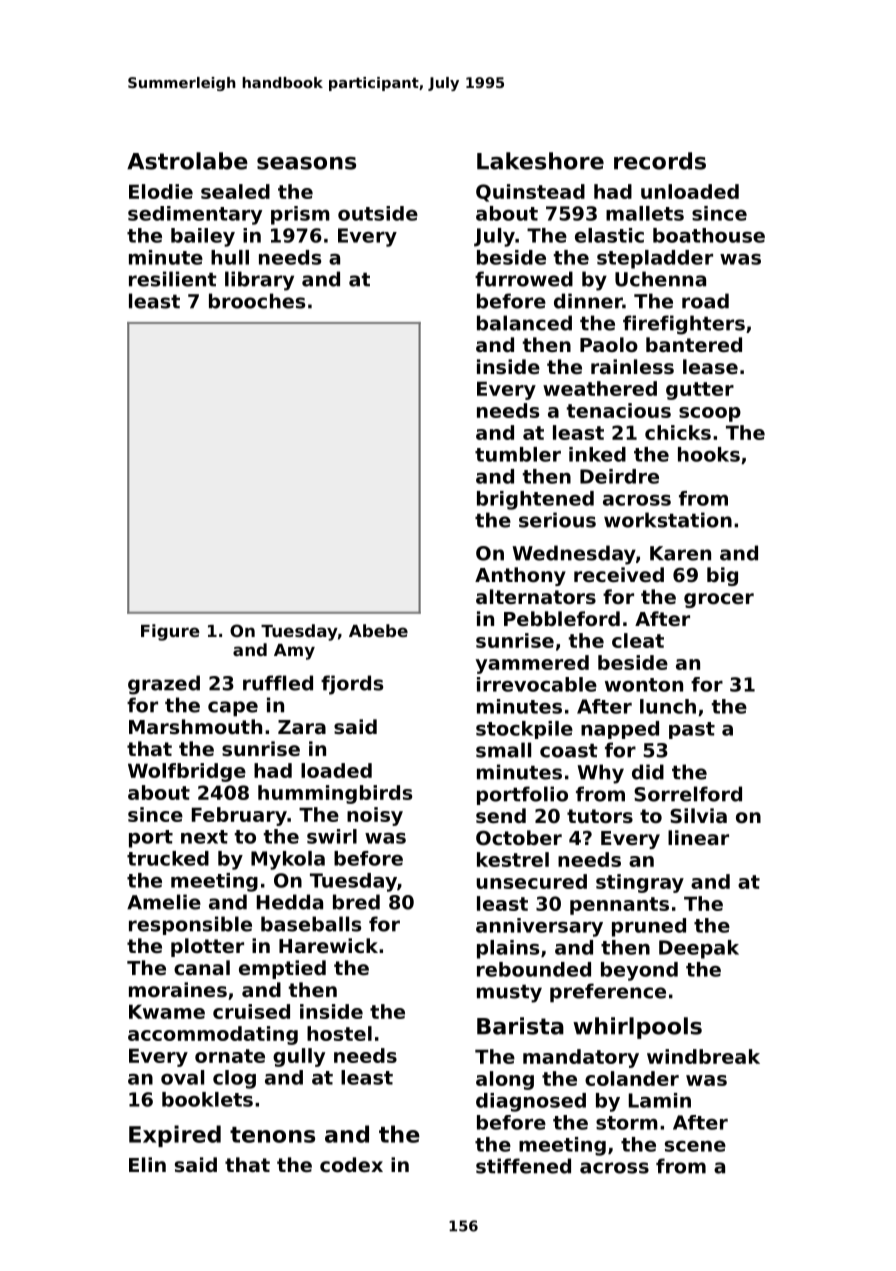  What do you see at coordinates (668, 520) in the screenshot?
I see `workstation` at bounding box center [668, 520].
